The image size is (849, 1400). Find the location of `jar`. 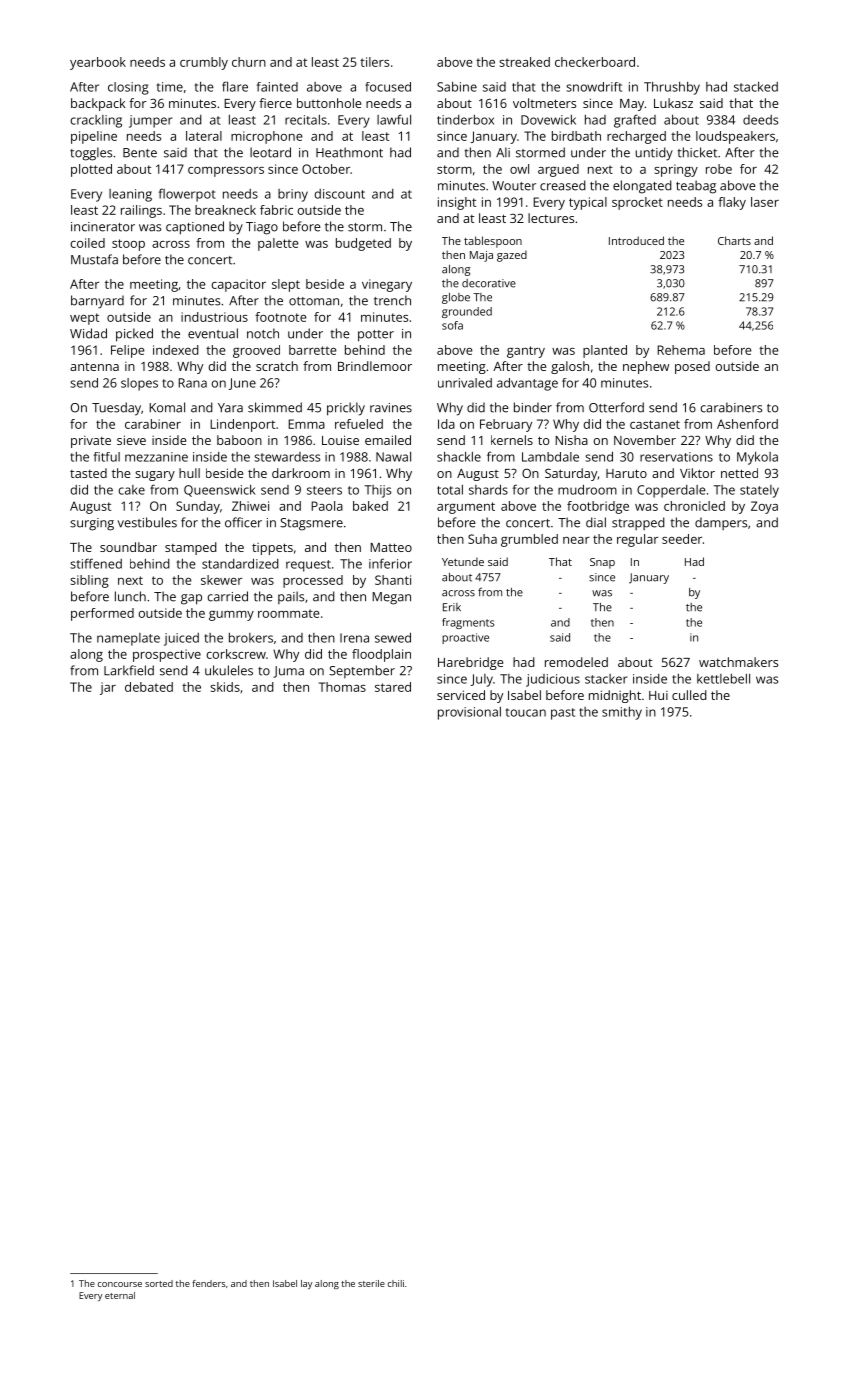

jar is located at coordinates (108, 688).
